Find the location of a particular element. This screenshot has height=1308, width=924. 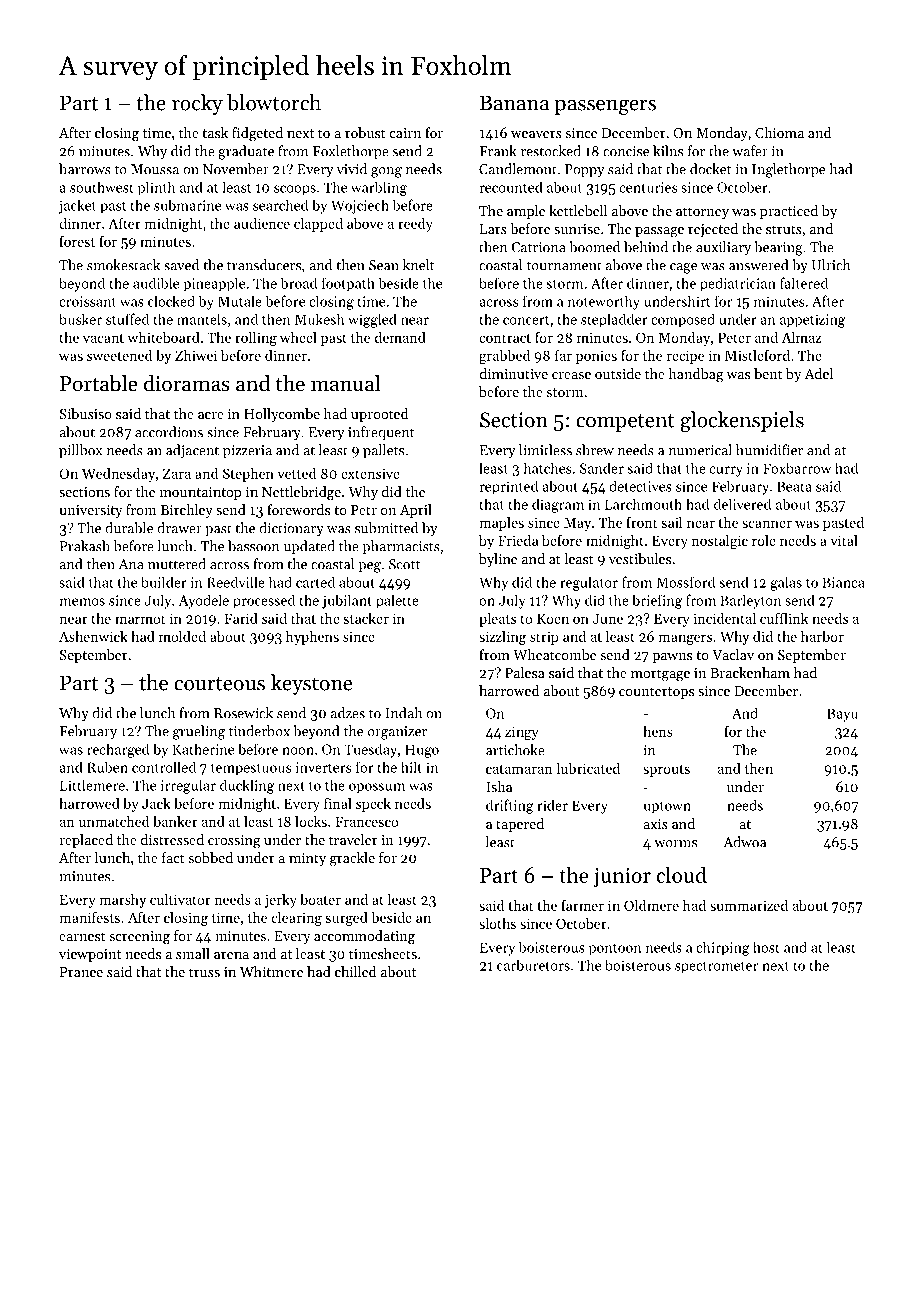

Adwoa is located at coordinates (745, 842).
